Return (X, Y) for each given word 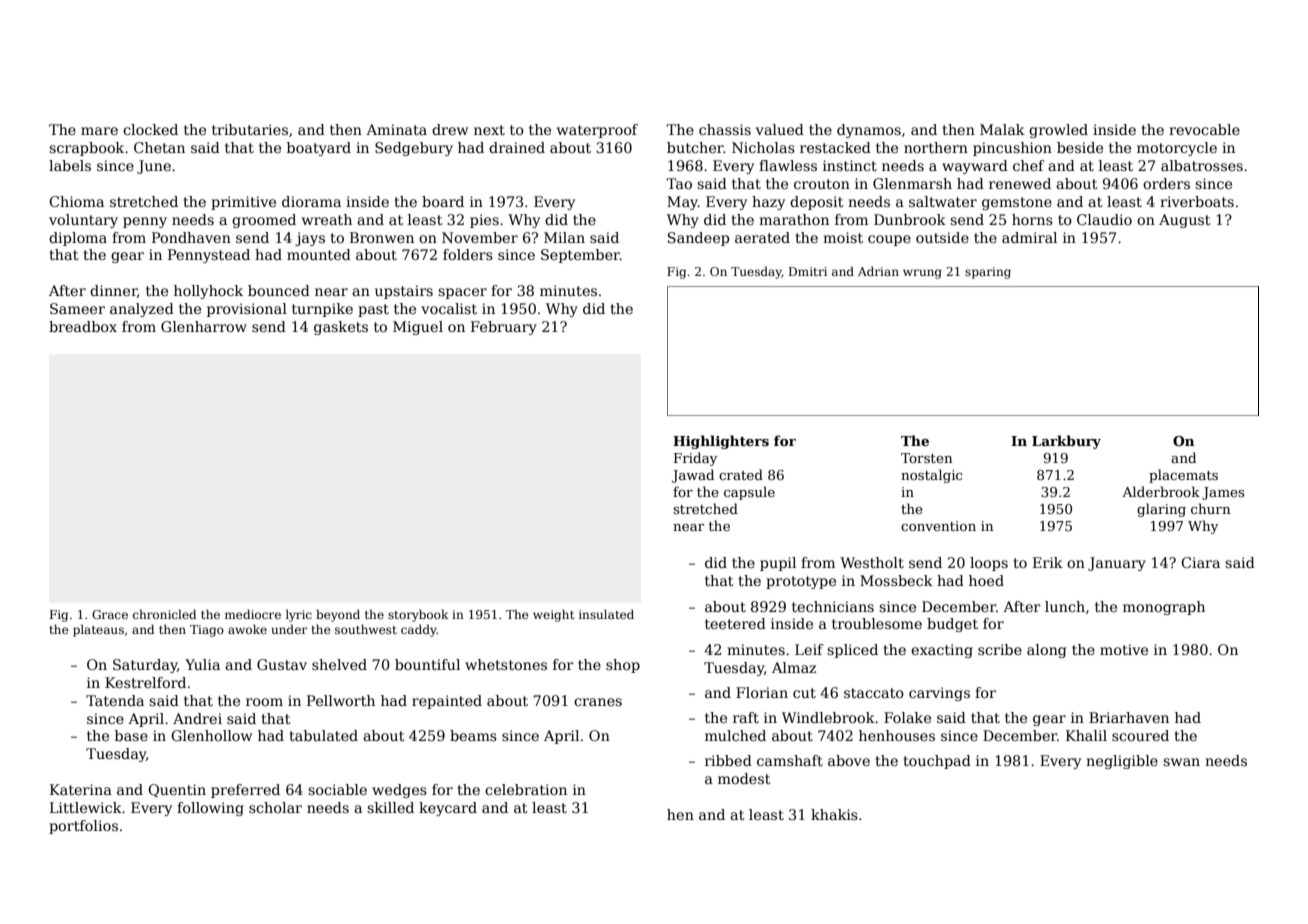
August (1185, 221)
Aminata (396, 129)
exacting (942, 651)
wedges (399, 791)
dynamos (869, 131)
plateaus (98, 630)
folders (468, 254)
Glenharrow (204, 326)
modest (744, 778)
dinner (113, 291)
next (489, 130)
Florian (762, 692)
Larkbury (1066, 442)
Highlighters (721, 442)
